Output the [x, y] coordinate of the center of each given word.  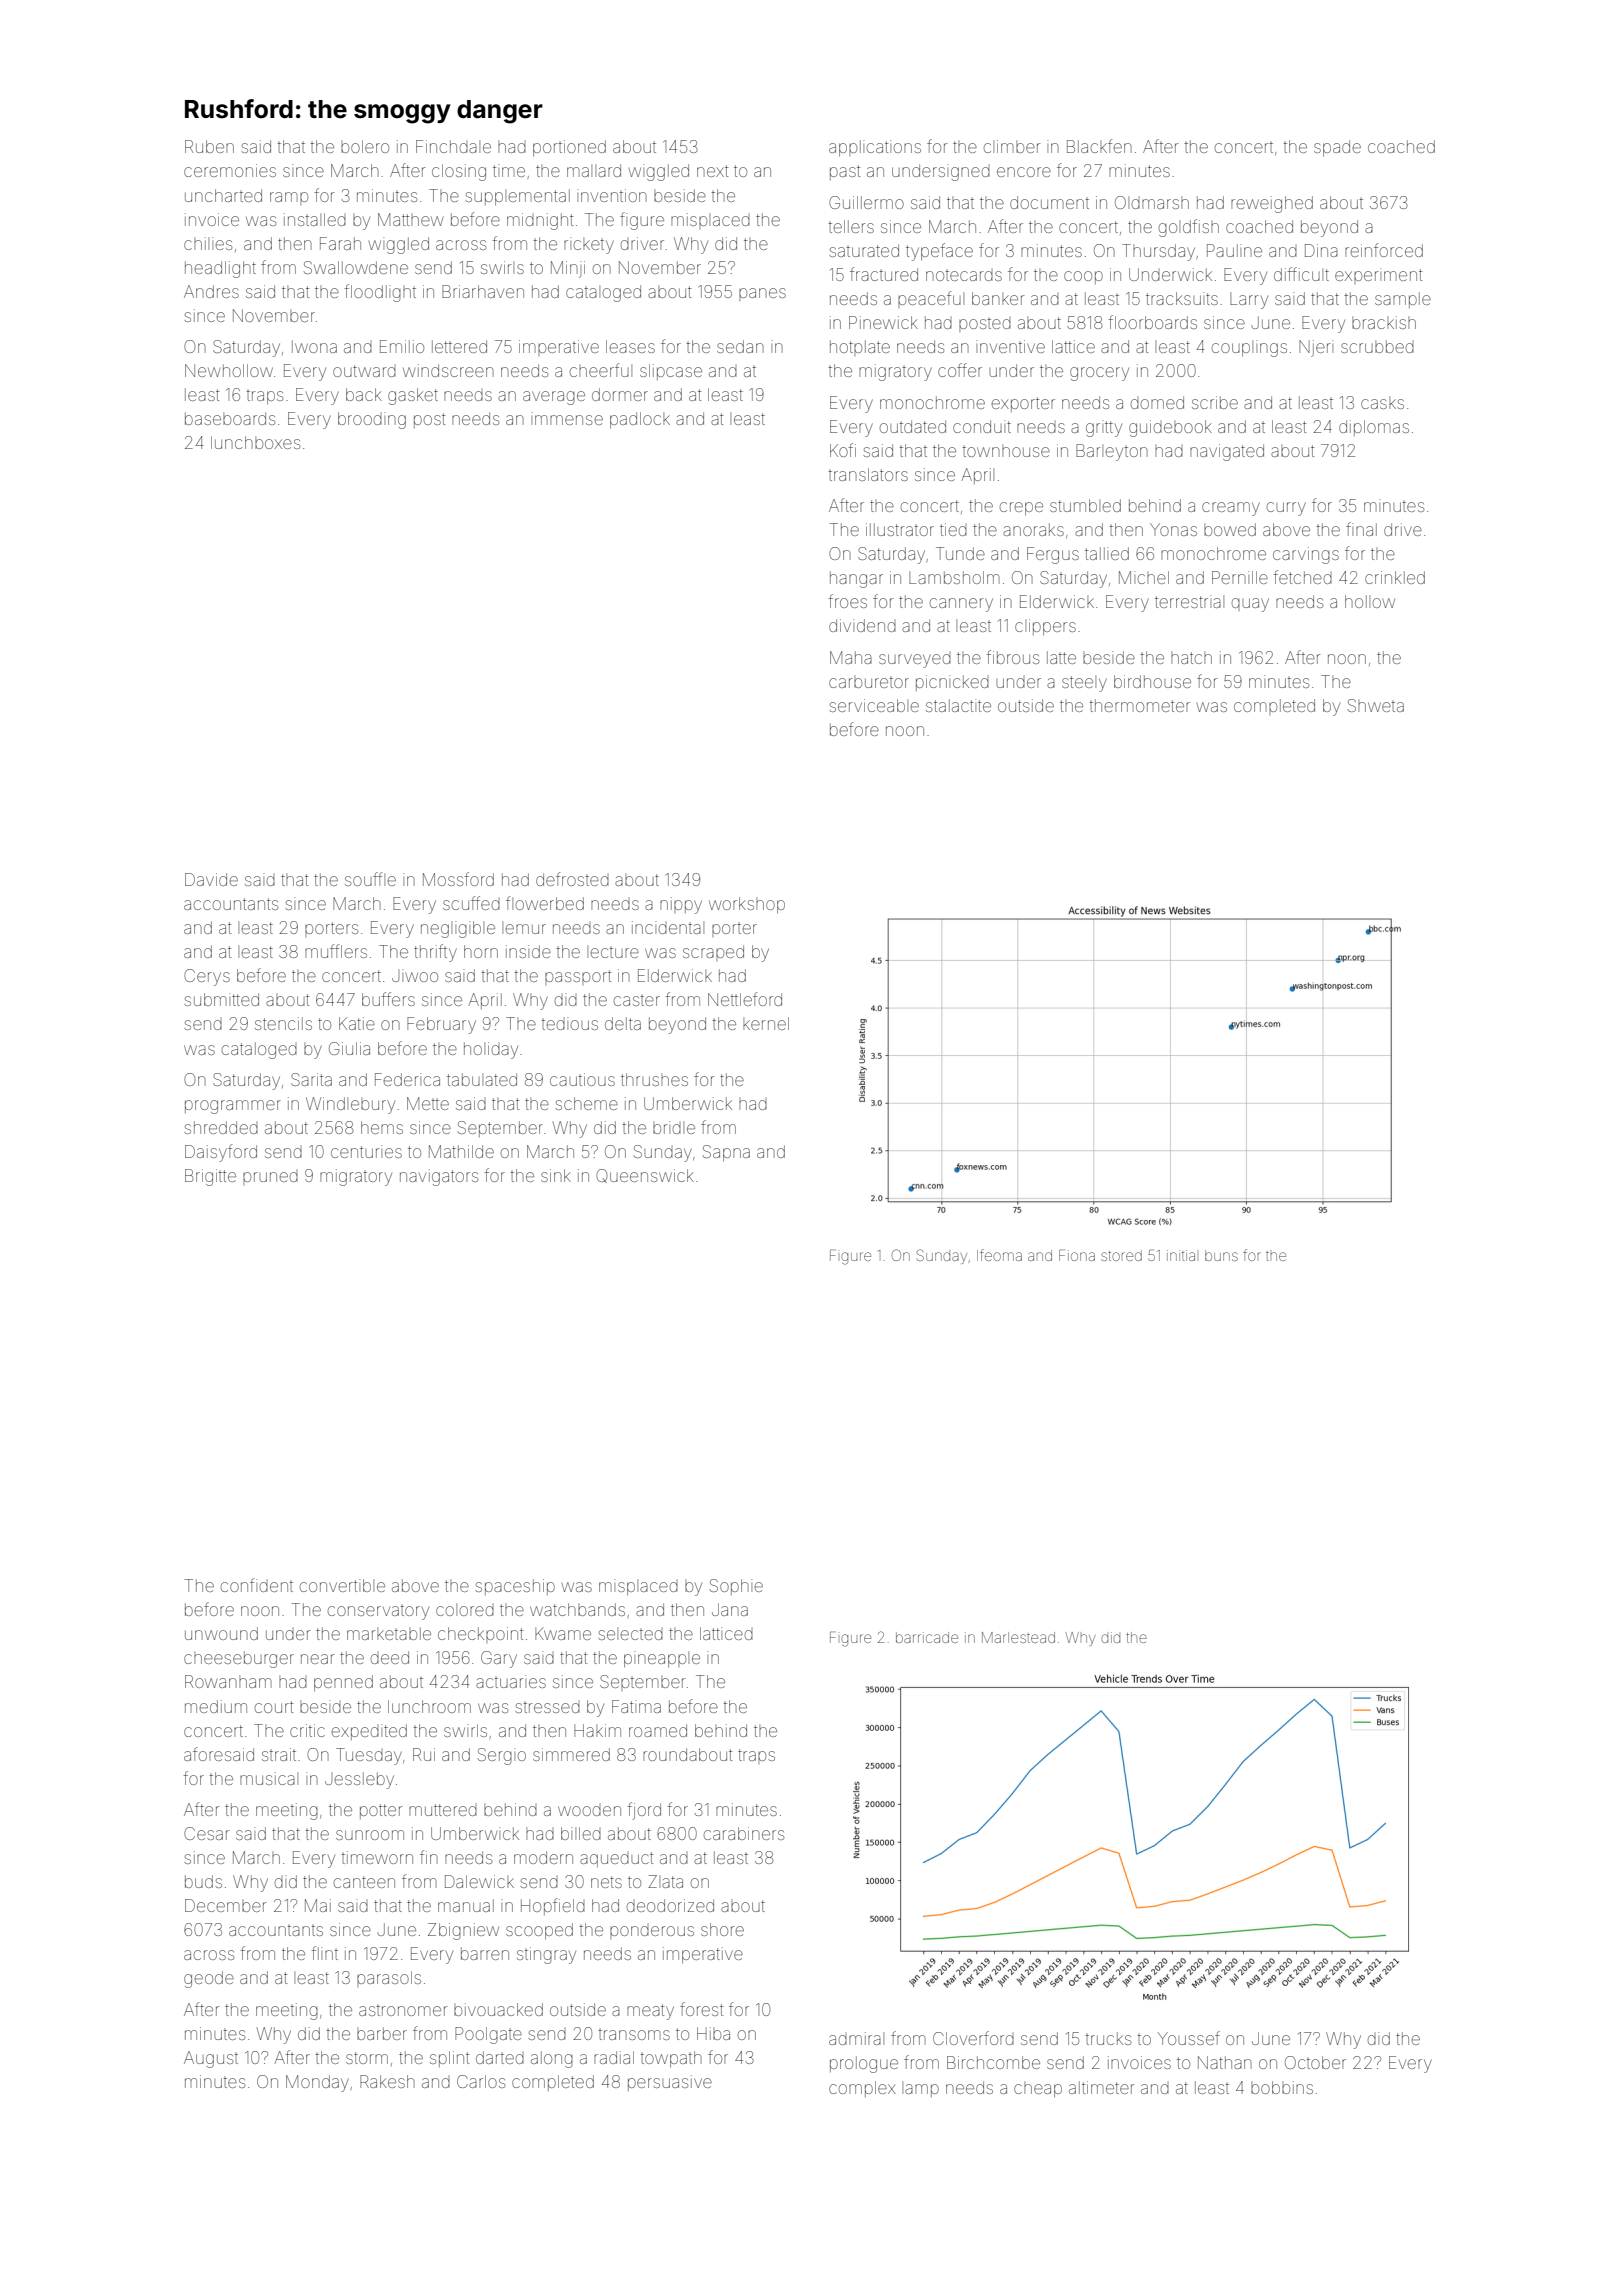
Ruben [209, 146]
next [713, 171]
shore [722, 1929]
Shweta [1376, 705]
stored [1121, 1255]
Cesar [207, 1833]
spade [1337, 148]
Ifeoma [999, 1255]
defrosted [572, 879]
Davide [211, 879]
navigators [439, 1177]
